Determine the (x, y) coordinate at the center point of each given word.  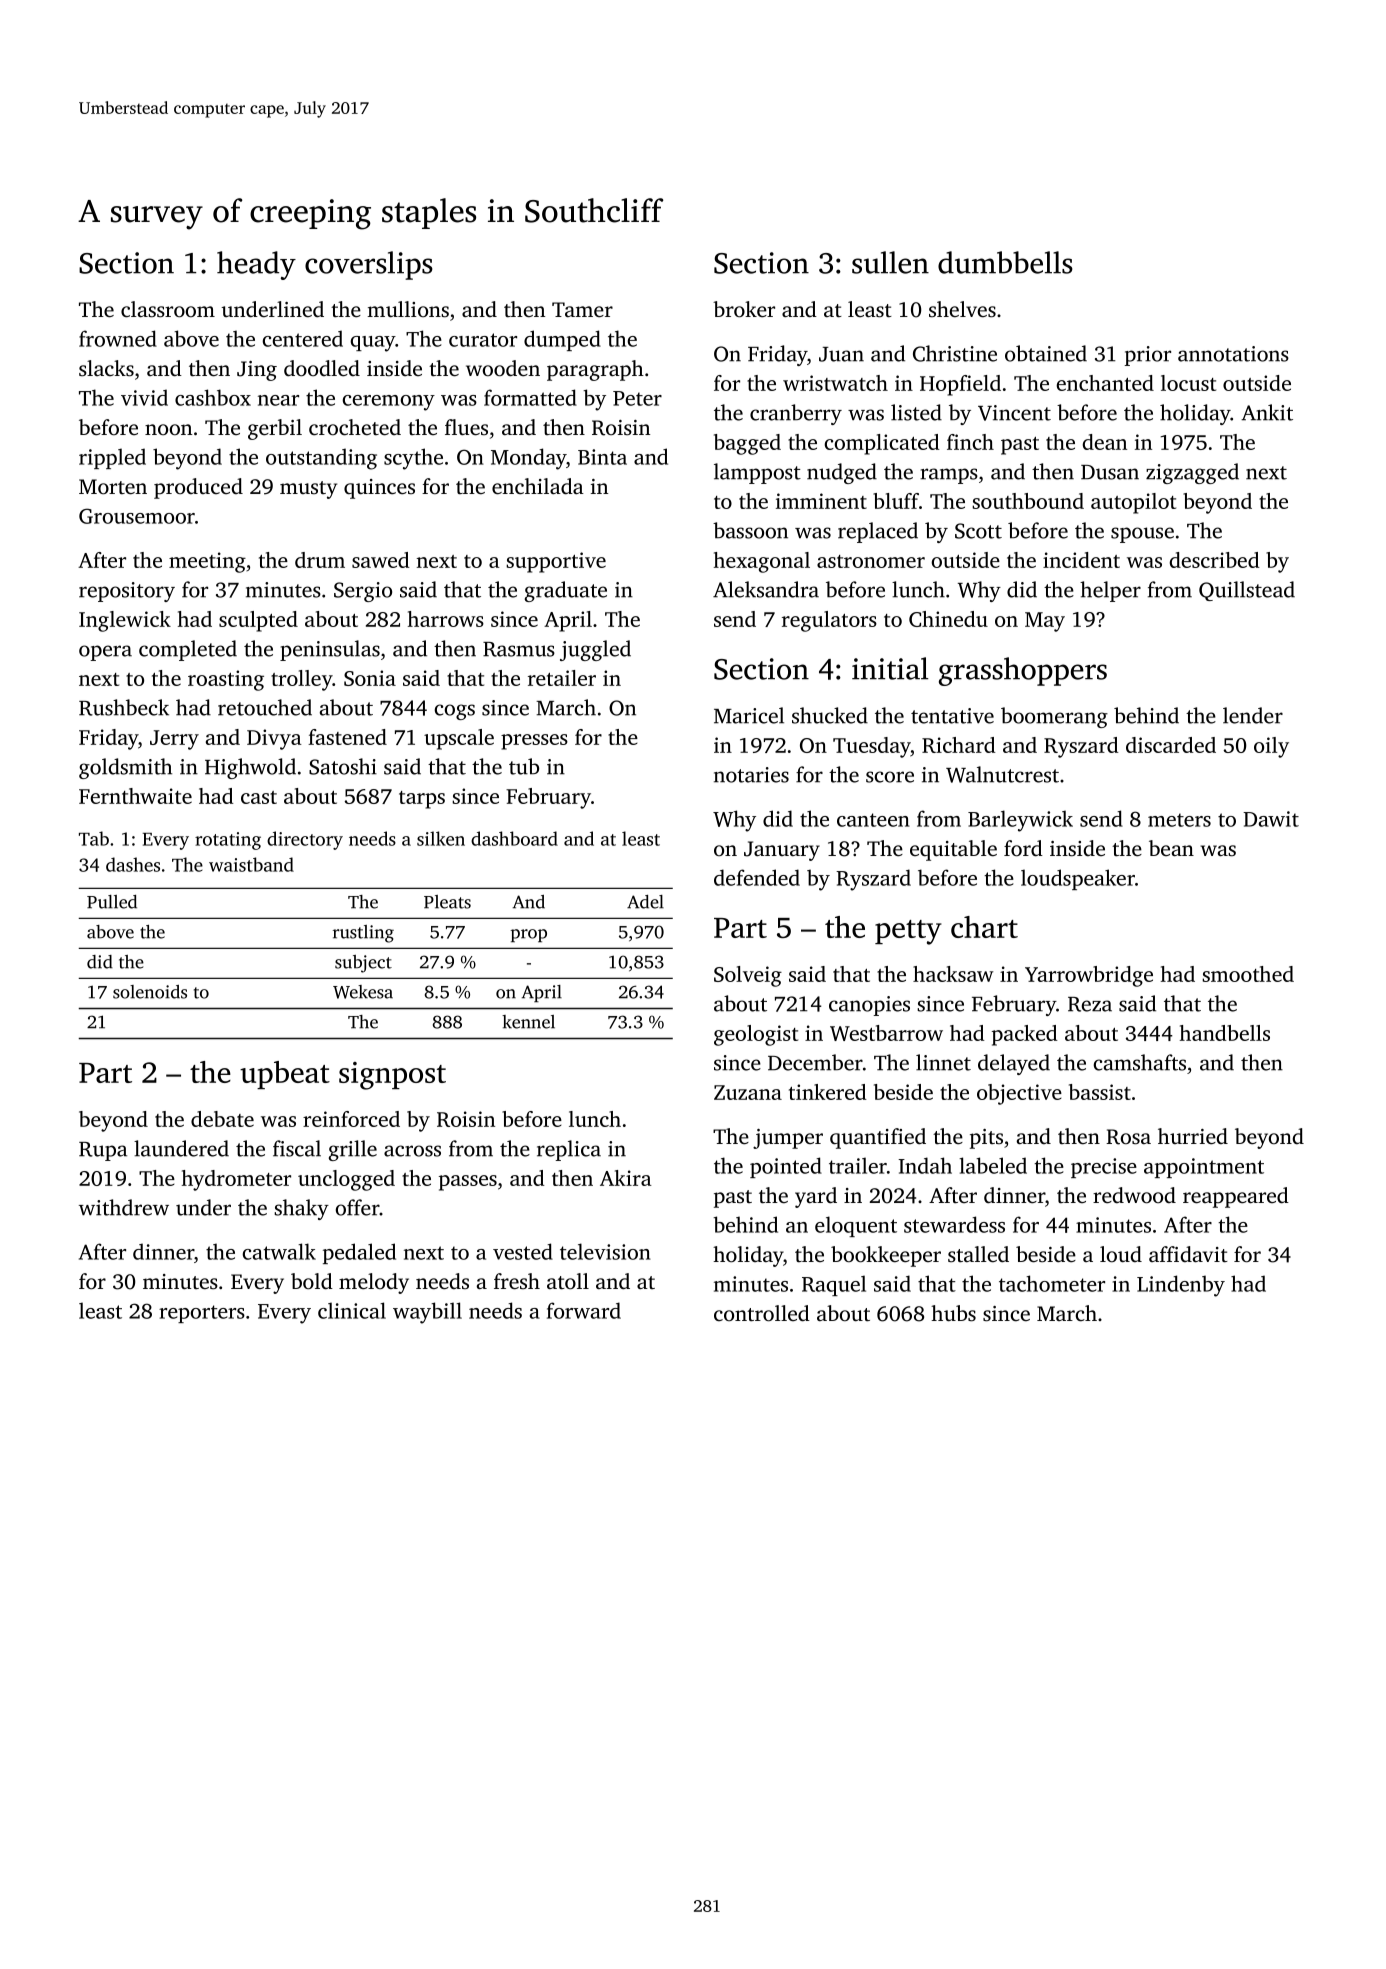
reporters (202, 1314)
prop (529, 935)
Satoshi (343, 766)
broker (744, 309)
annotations (1233, 354)
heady (256, 265)
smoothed (1248, 974)
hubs (953, 1313)
